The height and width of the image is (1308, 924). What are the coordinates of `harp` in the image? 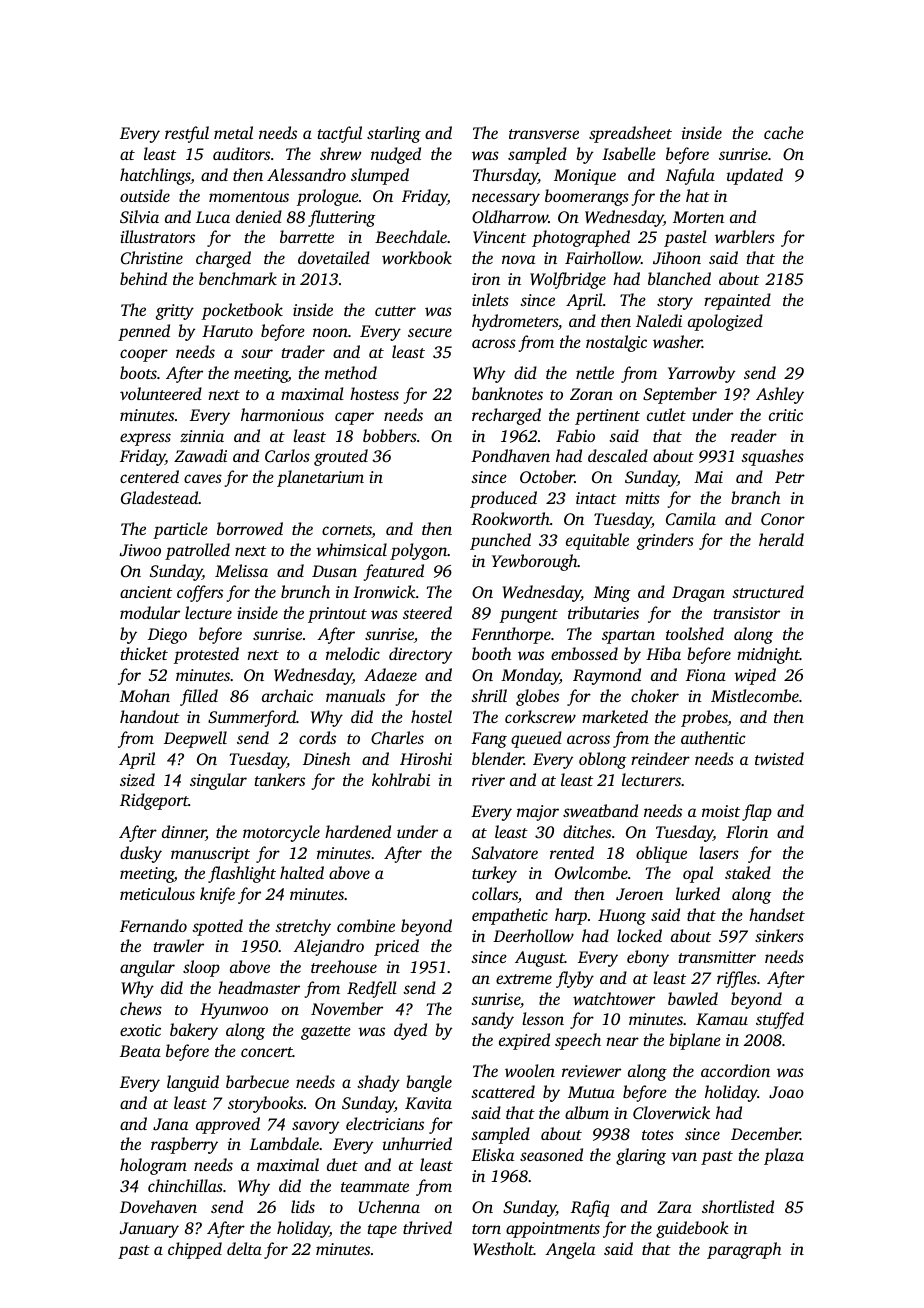 It's located at (571, 916).
